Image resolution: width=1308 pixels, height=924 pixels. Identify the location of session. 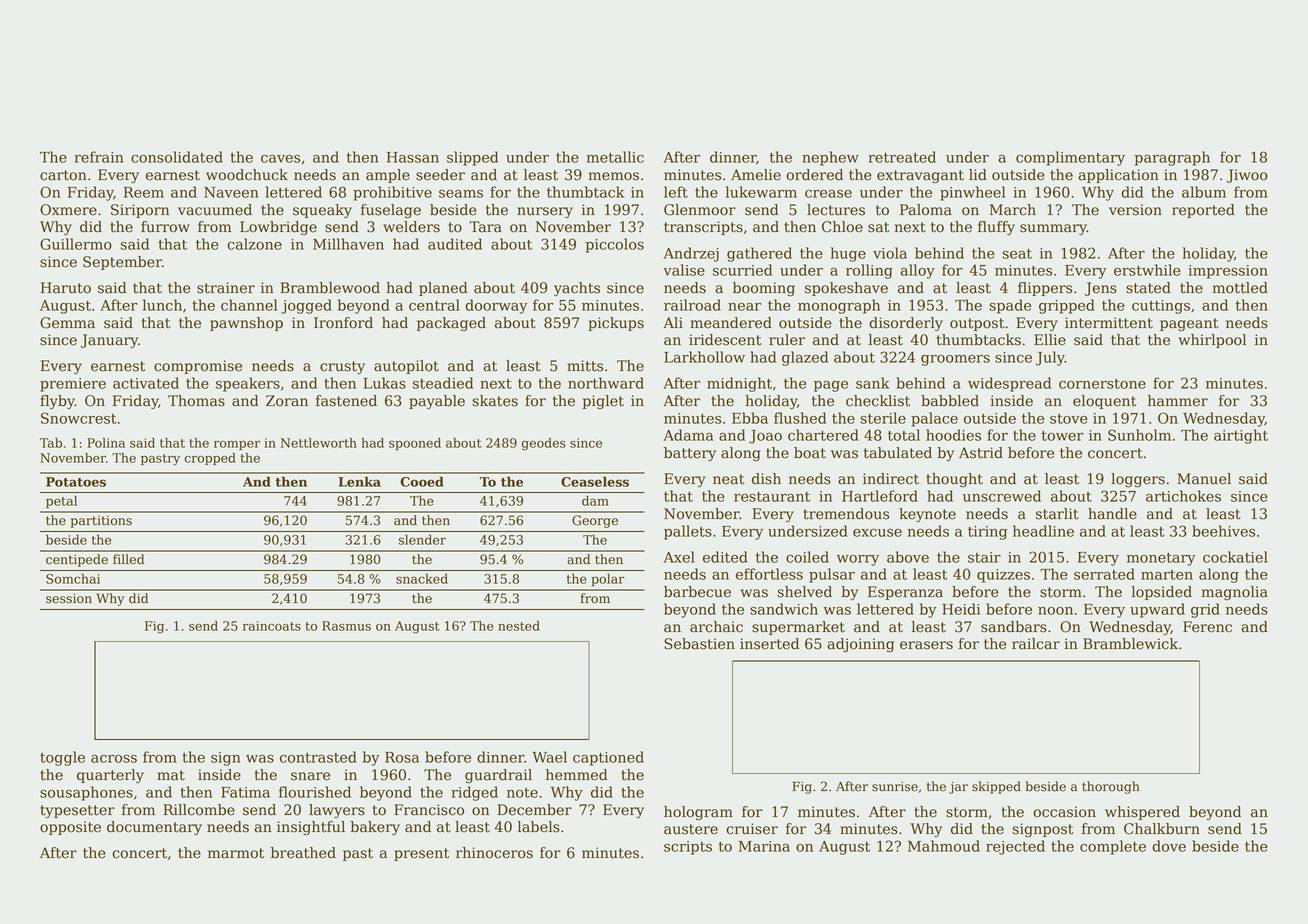
(69, 599).
